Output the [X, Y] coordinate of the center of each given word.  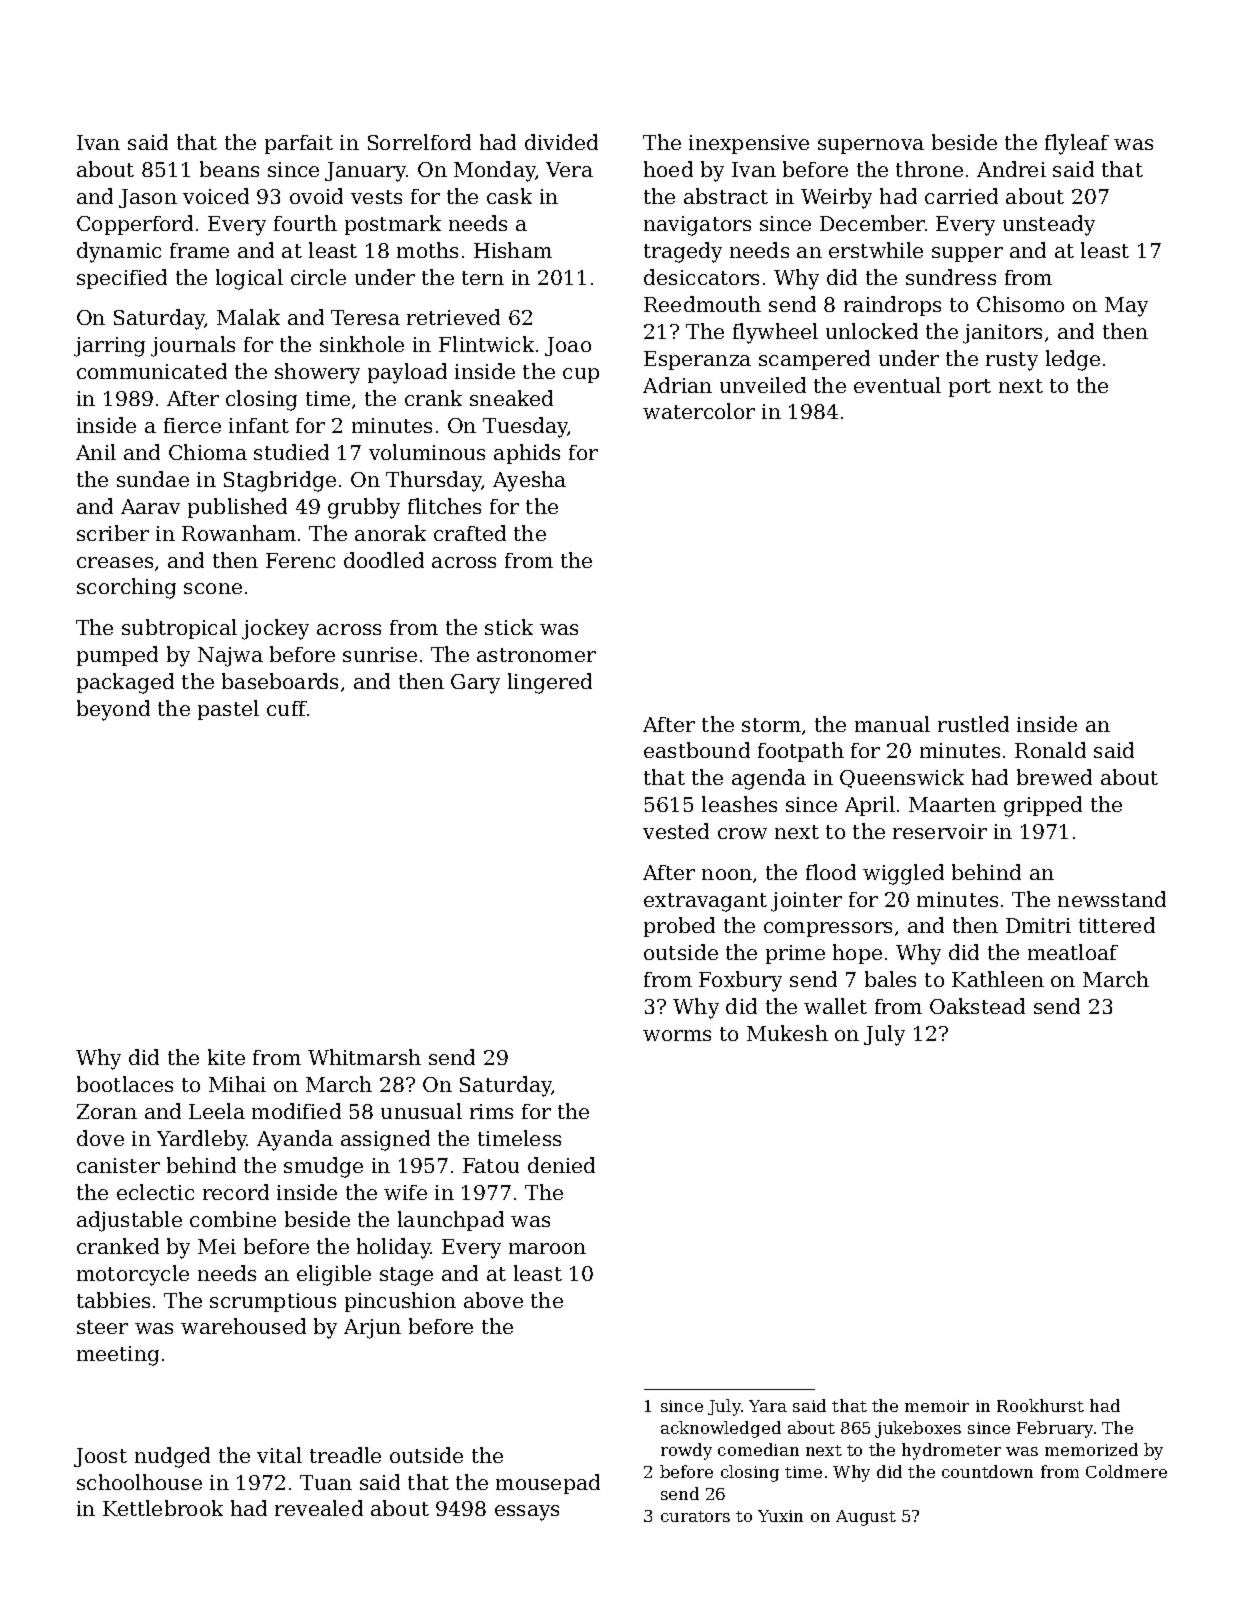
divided [561, 142]
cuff [287, 708]
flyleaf [1077, 144]
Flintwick [486, 344]
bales [890, 979]
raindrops [892, 306]
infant [259, 425]
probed [679, 927]
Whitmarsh [364, 1057]
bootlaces [125, 1084]
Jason [148, 198]
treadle [345, 1455]
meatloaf [1073, 952]
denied [561, 1165]
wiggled [903, 874]
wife [405, 1192]
